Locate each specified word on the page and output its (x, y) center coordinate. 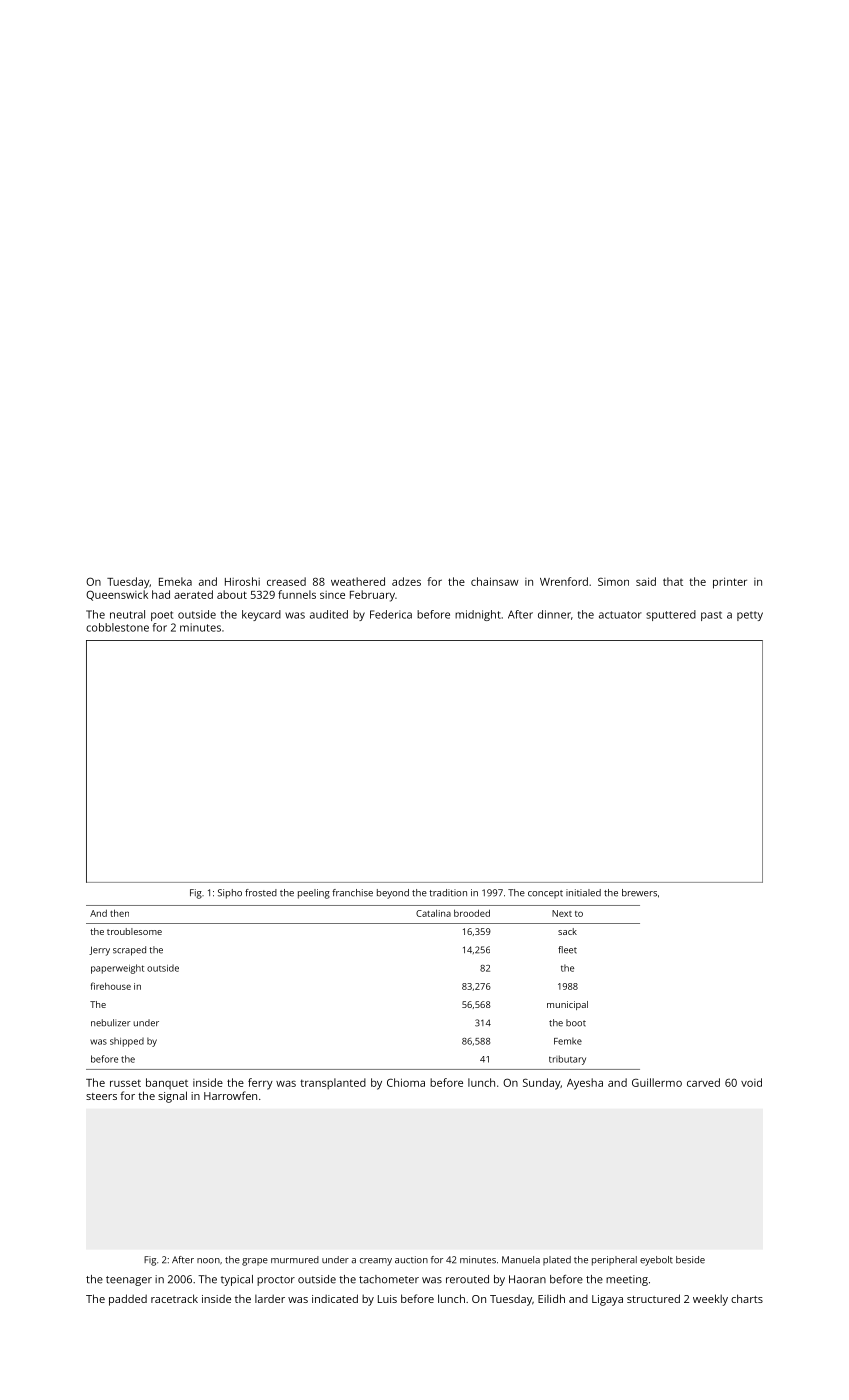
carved (703, 1082)
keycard (261, 615)
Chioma (406, 1082)
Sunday (541, 1084)
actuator (620, 615)
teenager (129, 1281)
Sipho (230, 894)
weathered (358, 581)
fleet (567, 950)
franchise (352, 893)
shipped (127, 1042)
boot (576, 1023)
